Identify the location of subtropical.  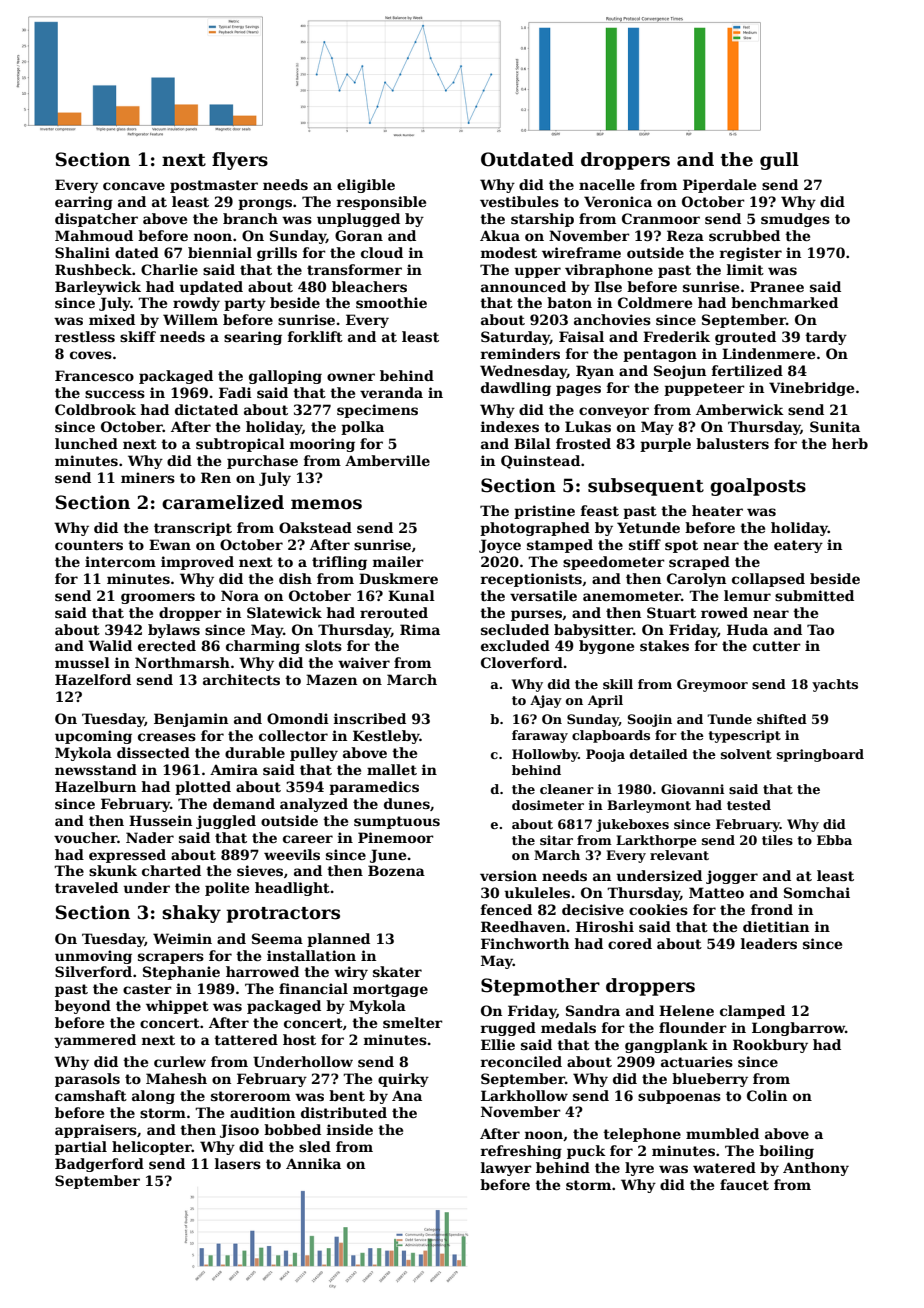
(240, 445).
